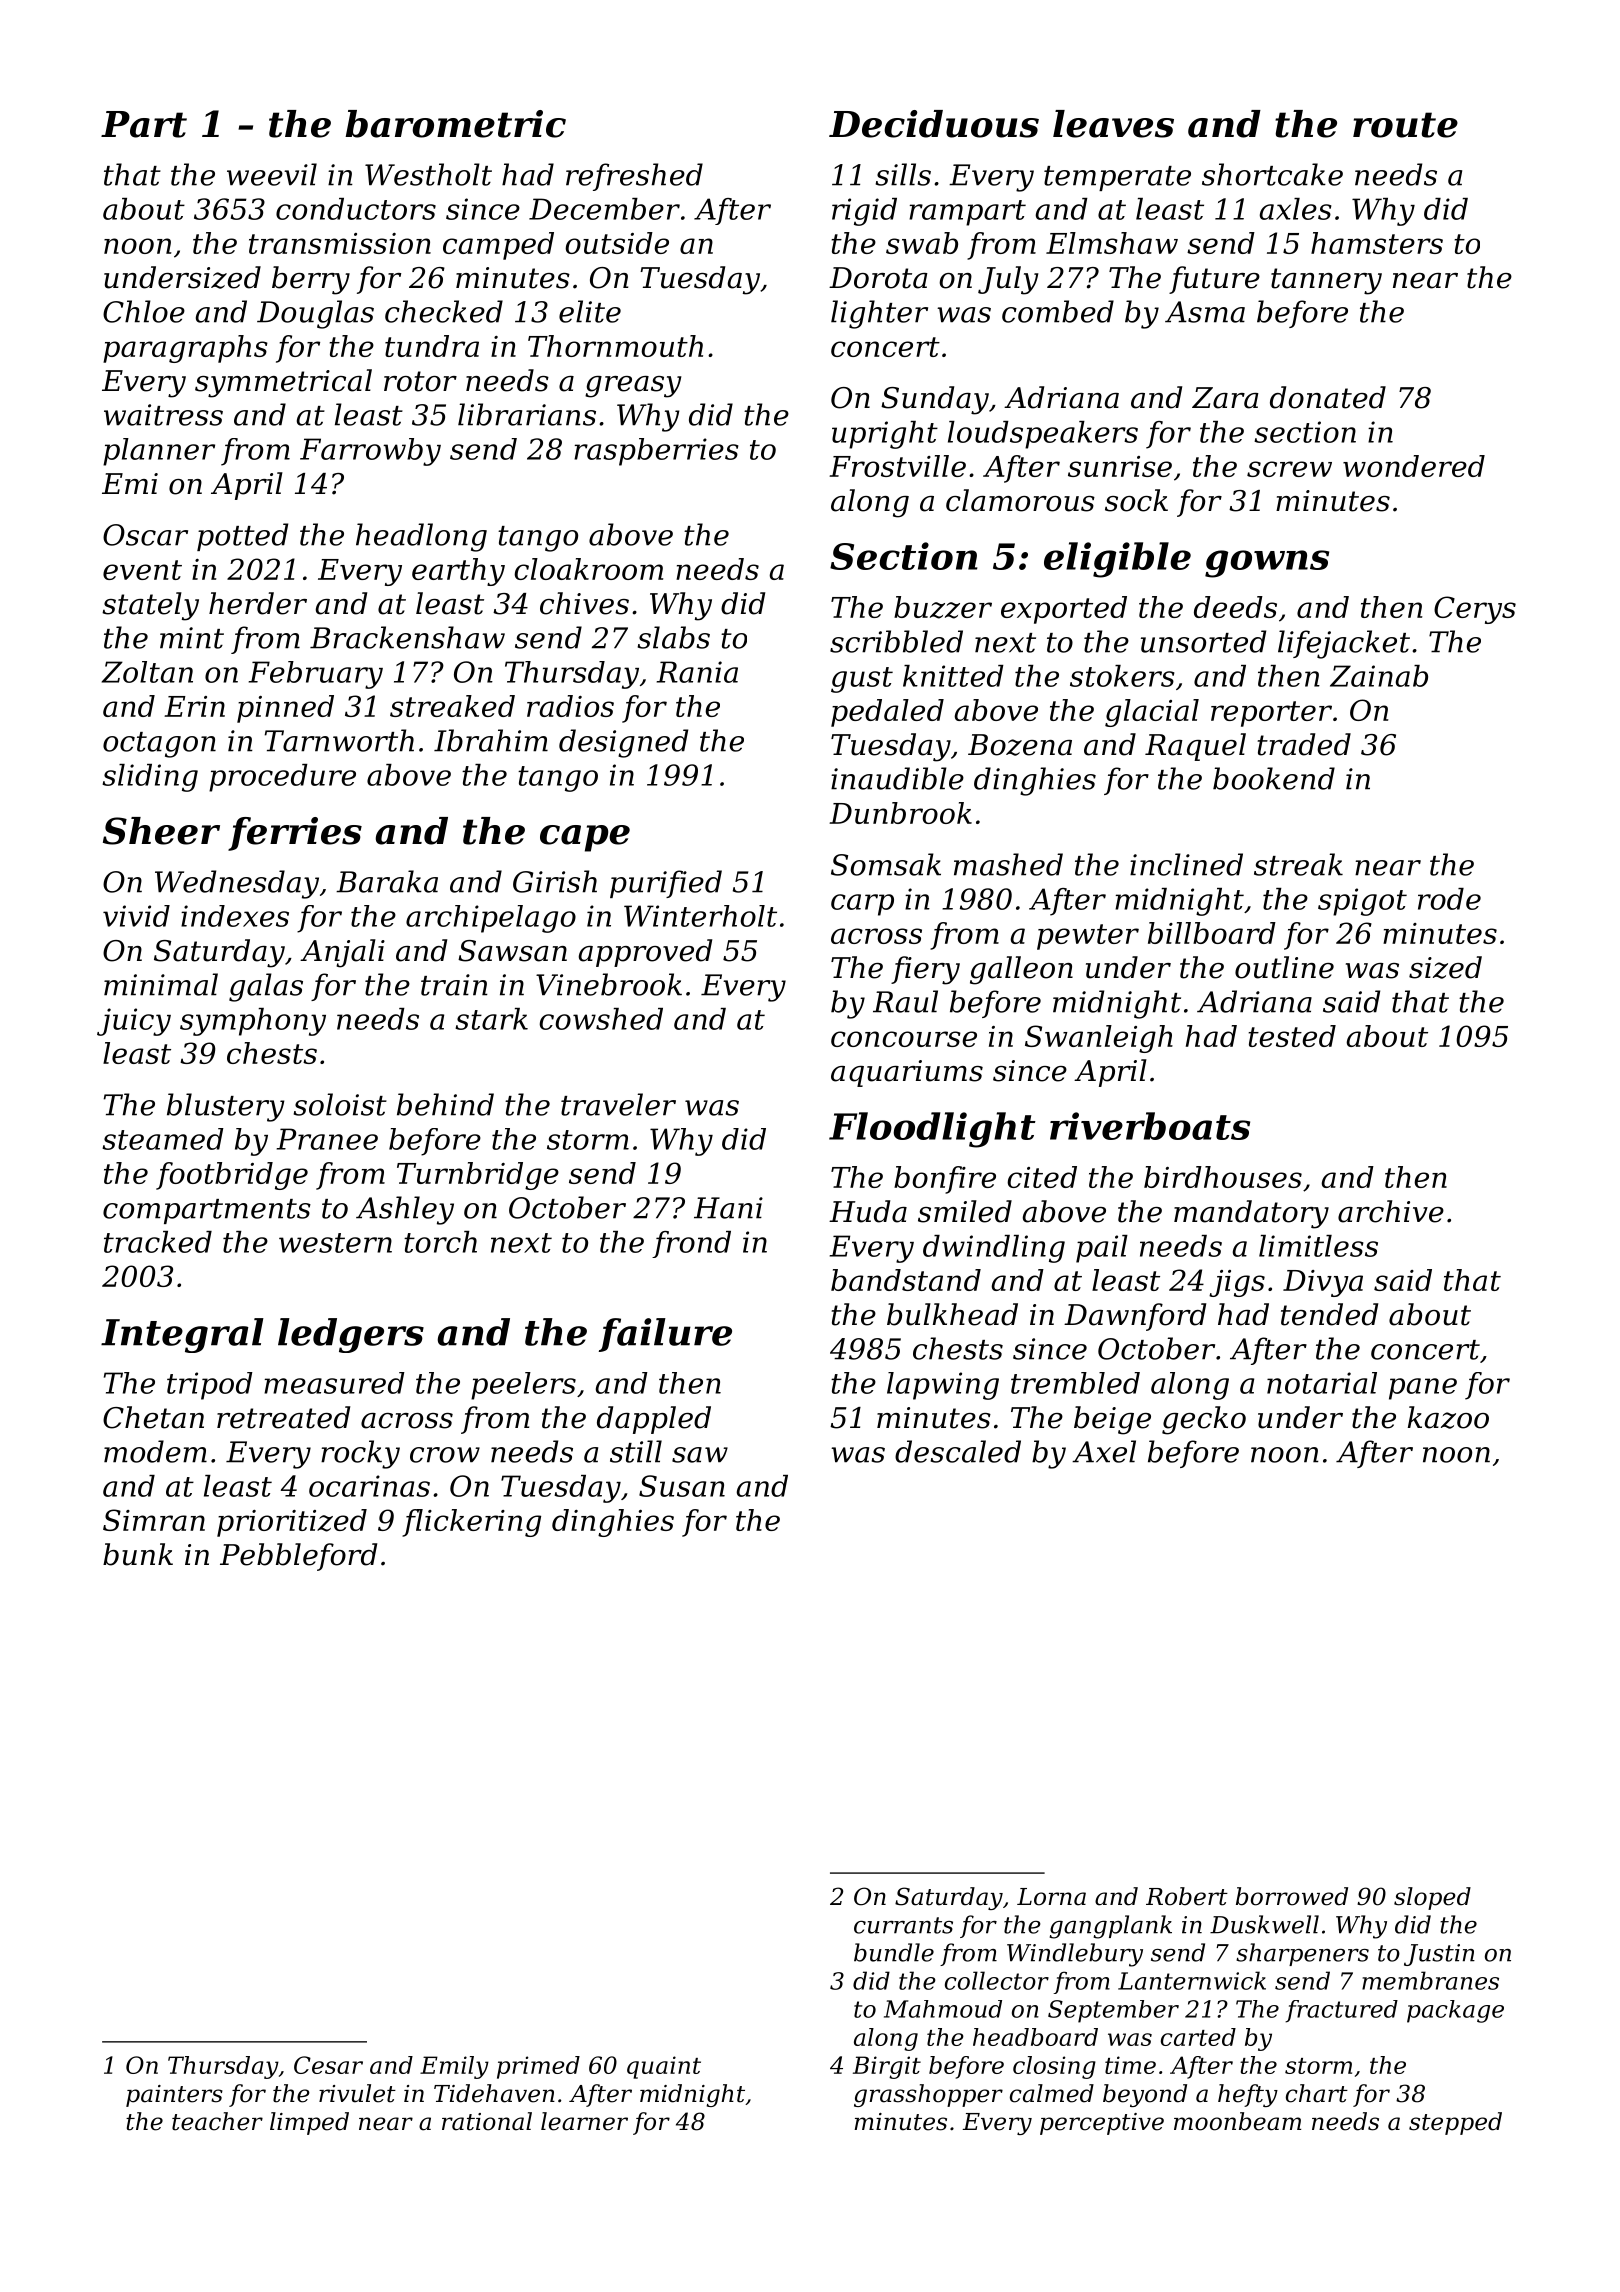 The width and height of the screenshot is (1620, 2292). Describe the element at coordinates (958, 1451) in the screenshot. I see `descaled` at that location.
